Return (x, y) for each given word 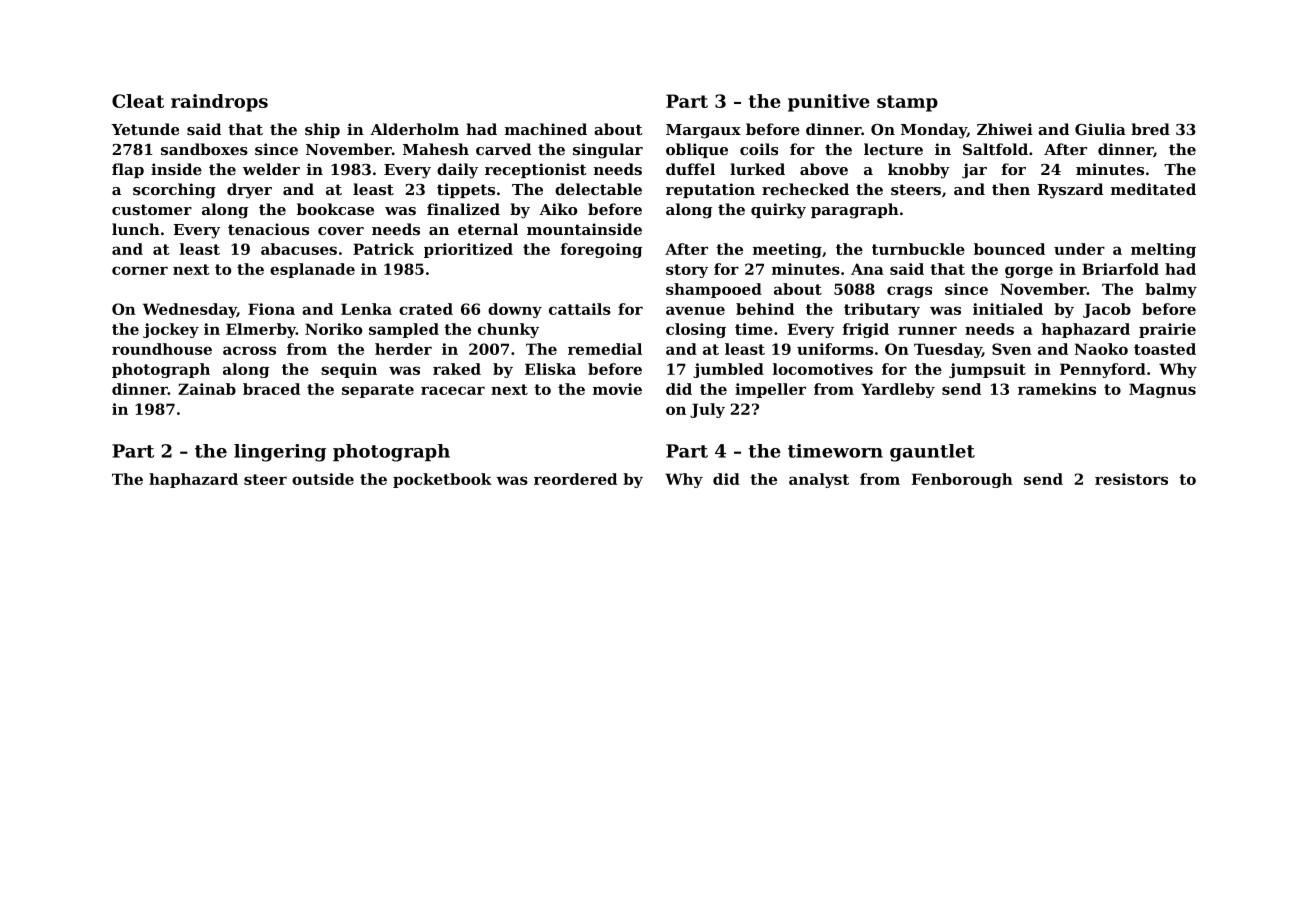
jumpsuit (987, 370)
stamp (907, 103)
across (249, 350)
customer (152, 209)
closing (696, 330)
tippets (466, 190)
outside (323, 479)
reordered (575, 479)
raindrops (219, 103)
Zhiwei (1005, 129)
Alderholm (414, 129)
